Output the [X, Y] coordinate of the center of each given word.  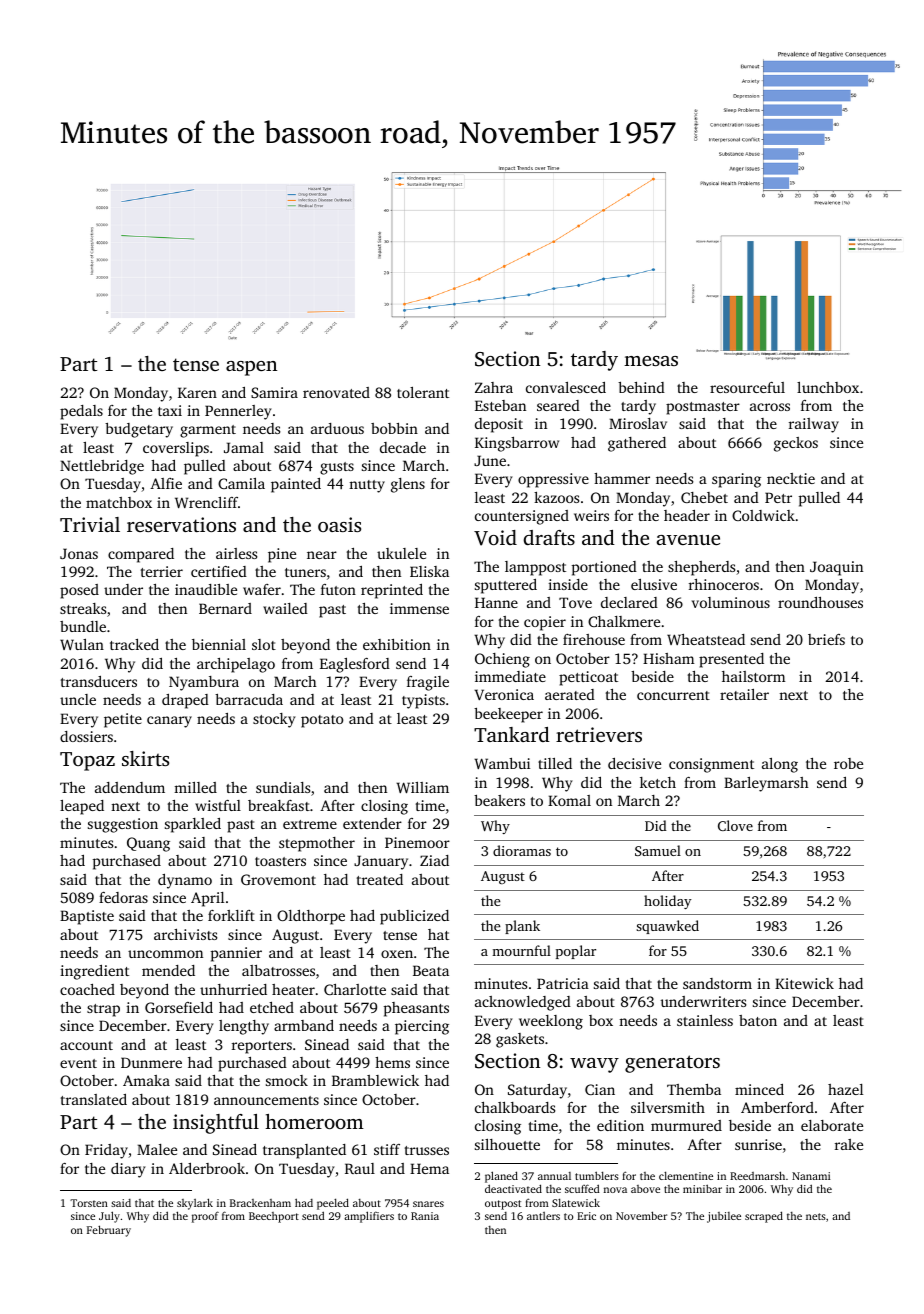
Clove [735, 825]
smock [287, 1080]
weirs [591, 515]
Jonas [79, 553]
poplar [576, 952]
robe [848, 763]
